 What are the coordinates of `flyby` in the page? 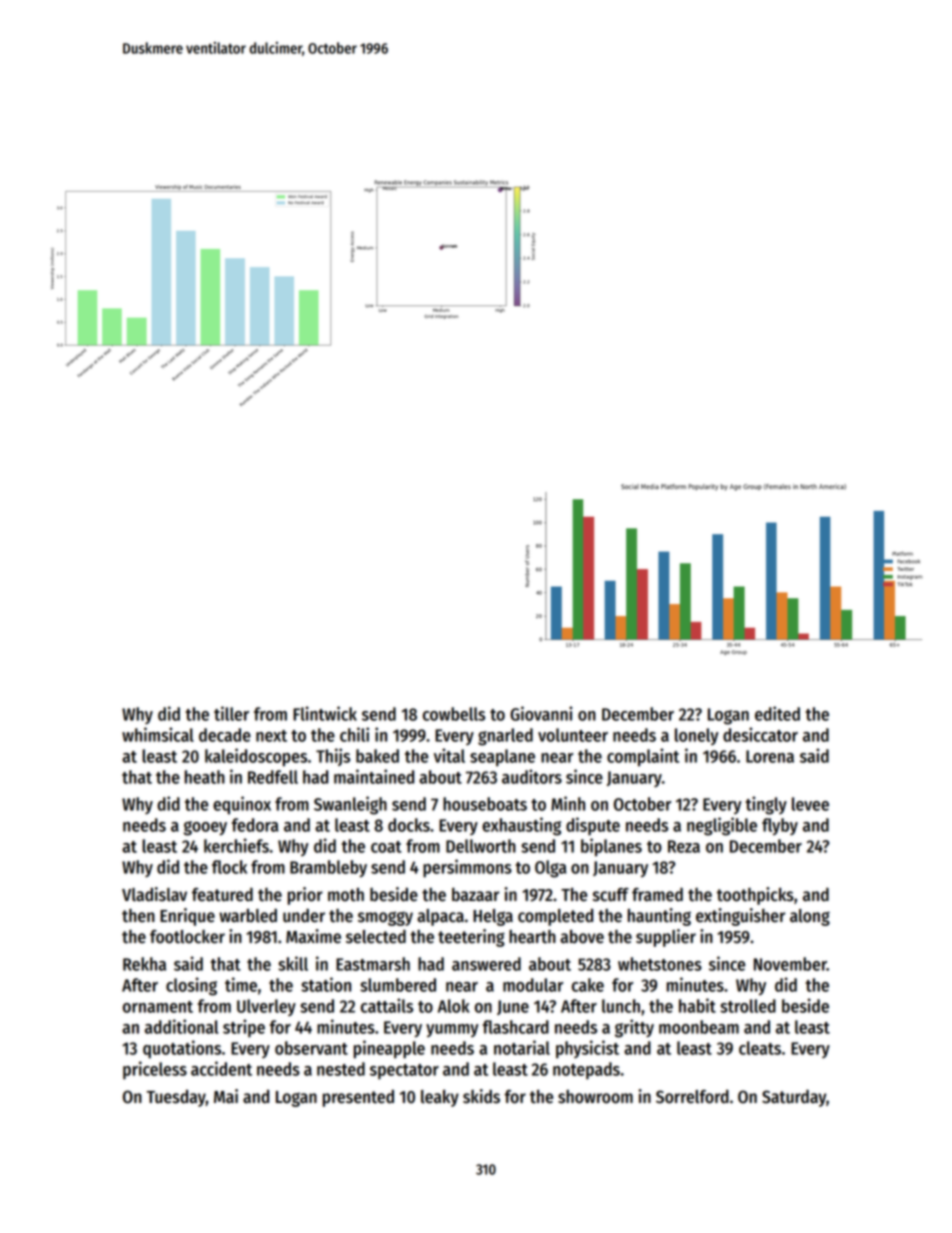 It's located at (780, 827).
